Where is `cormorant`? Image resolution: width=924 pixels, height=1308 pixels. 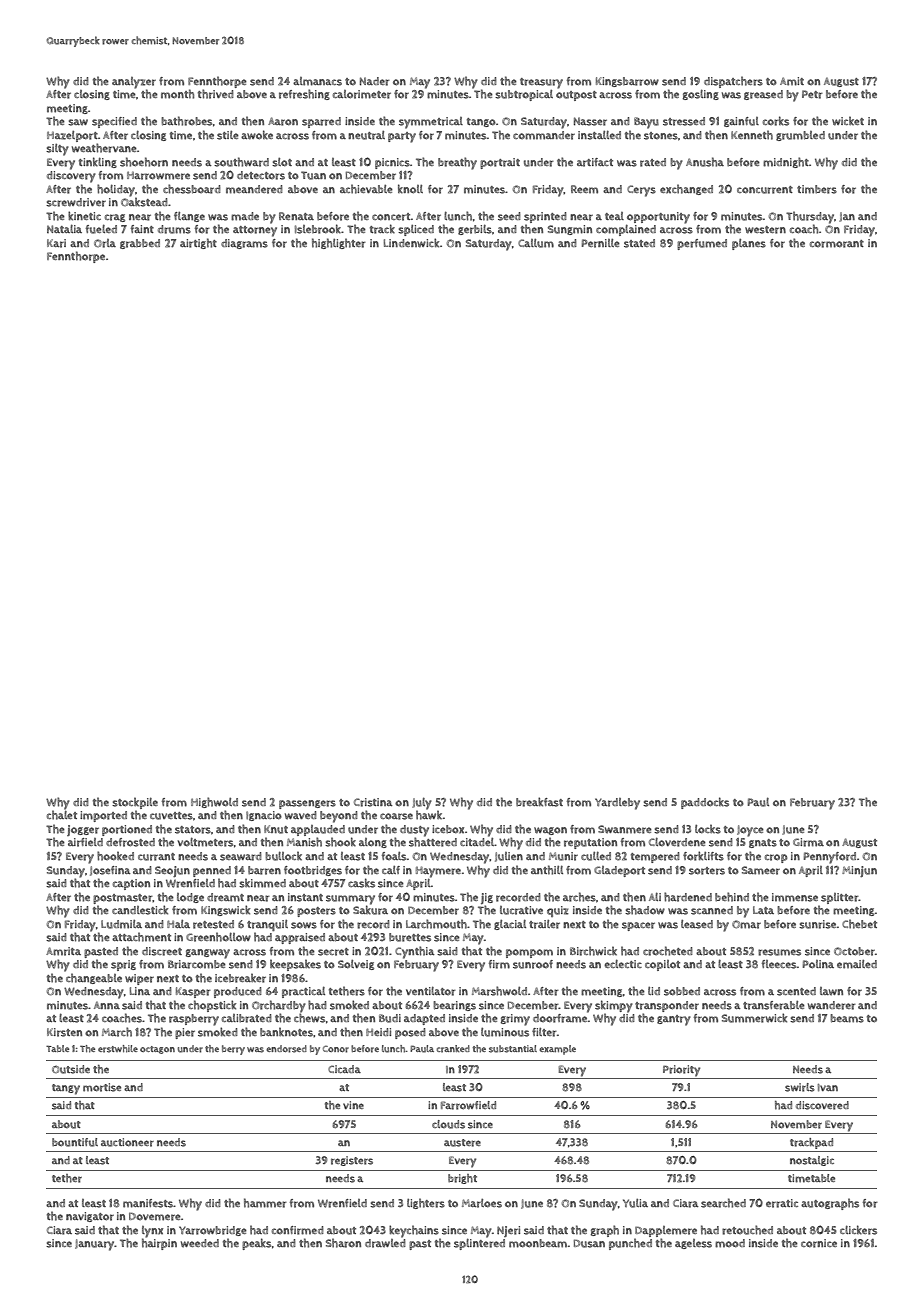 cormorant is located at coordinates (837, 244).
